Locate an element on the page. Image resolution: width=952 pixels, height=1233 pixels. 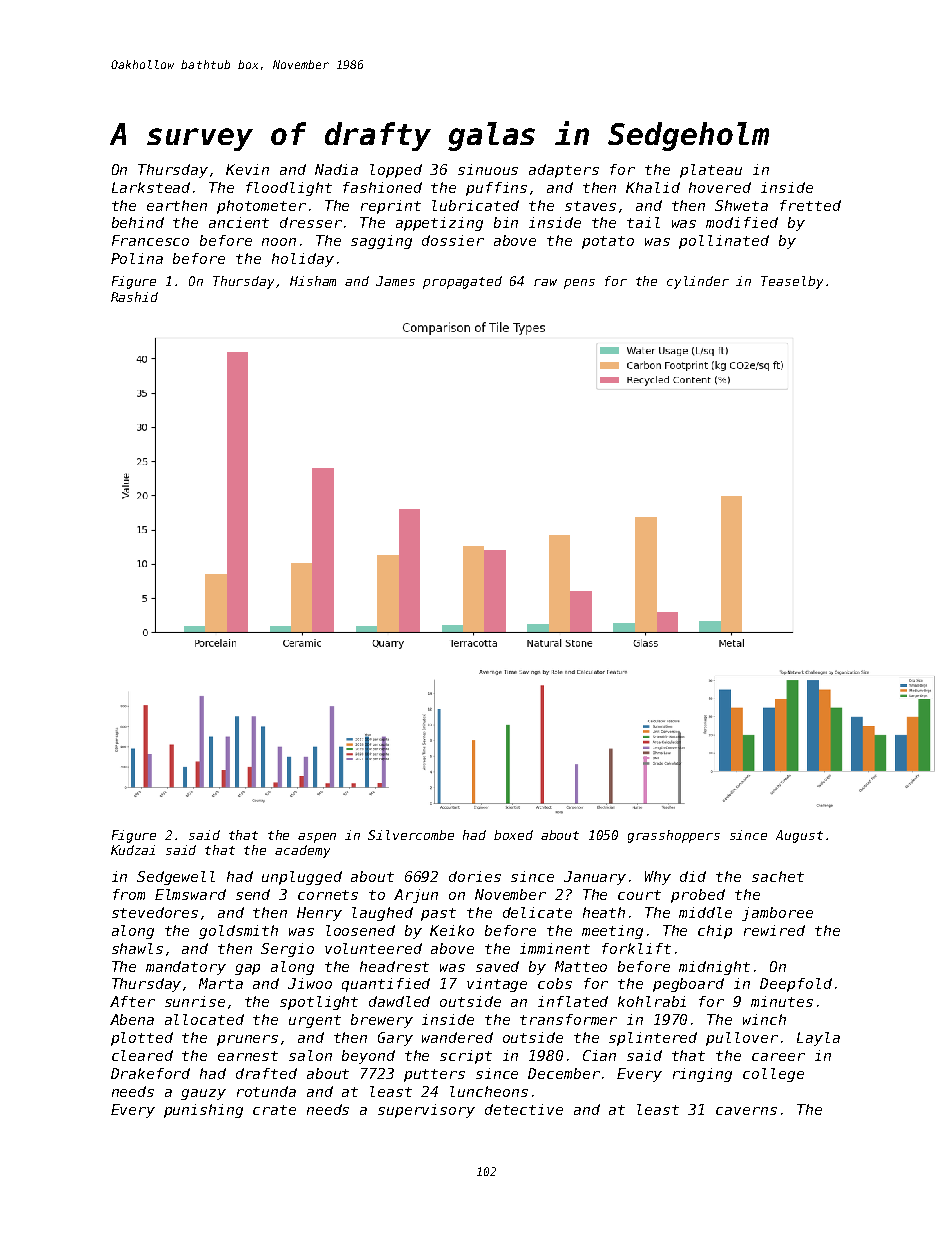
propagated is located at coordinates (462, 282).
